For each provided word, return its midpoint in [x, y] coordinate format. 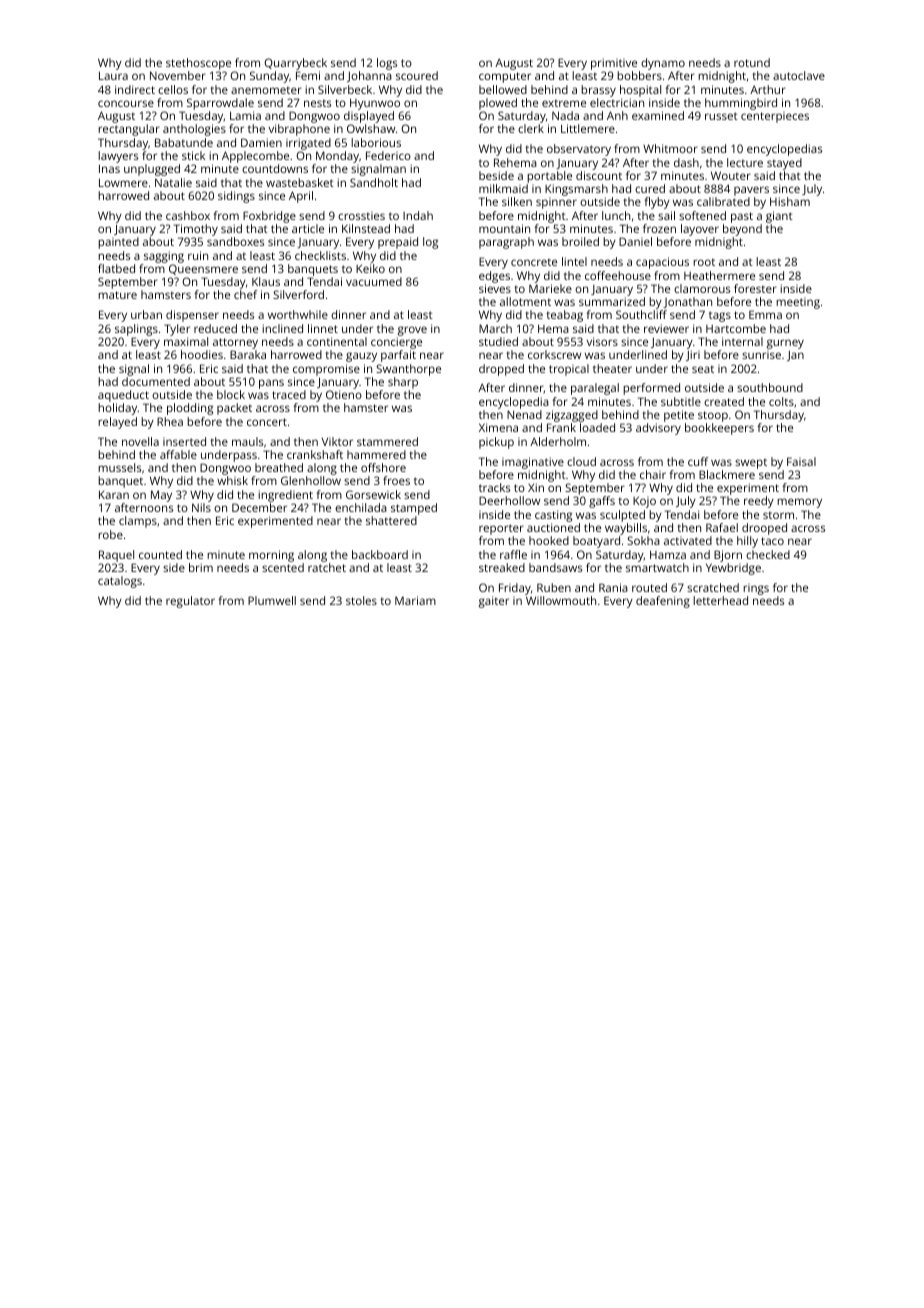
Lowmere [123, 182]
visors [602, 341]
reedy [759, 502]
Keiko [370, 268]
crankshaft [315, 454]
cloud [581, 461]
